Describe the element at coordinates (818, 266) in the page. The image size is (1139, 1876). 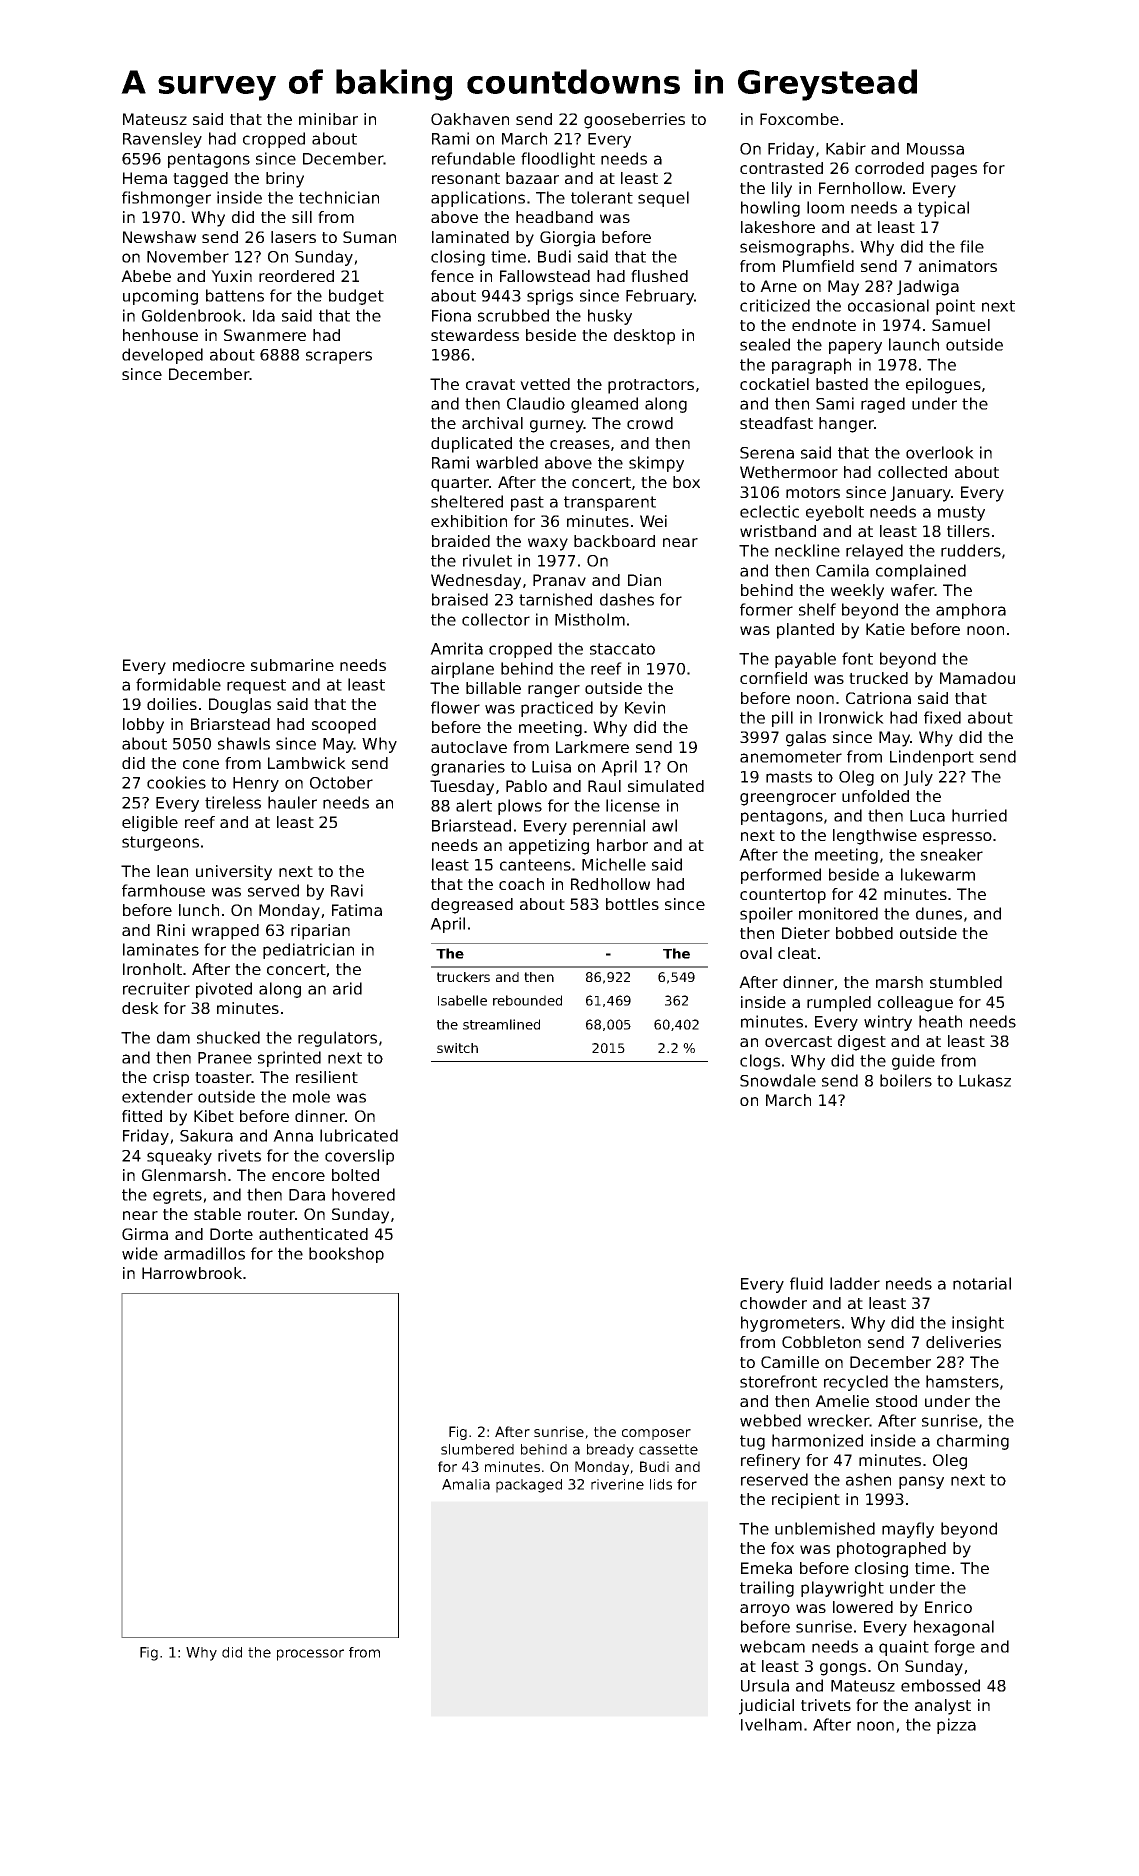
I see `Plumfield` at that location.
